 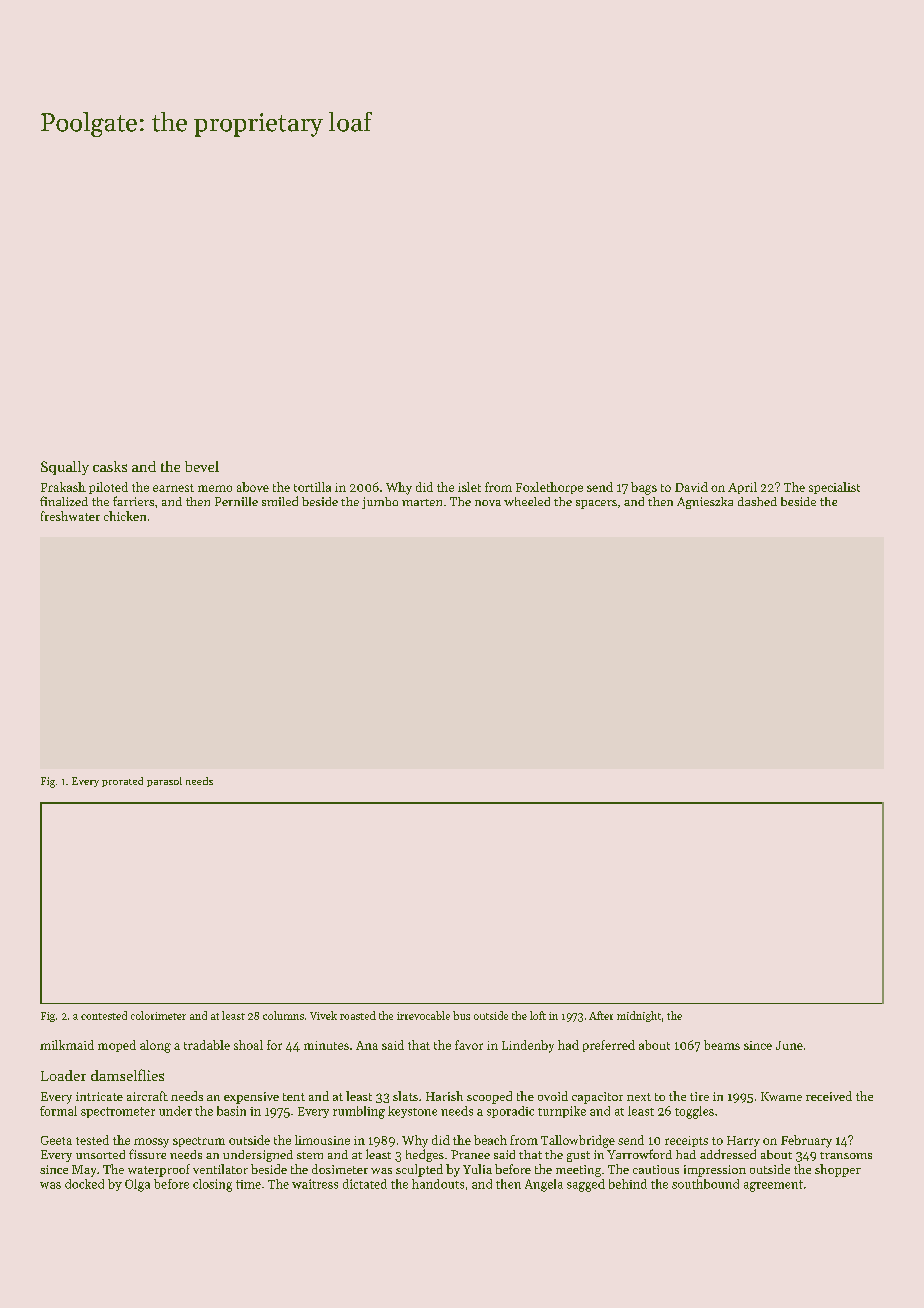 I want to click on Lindenby, so click(x=528, y=1046).
